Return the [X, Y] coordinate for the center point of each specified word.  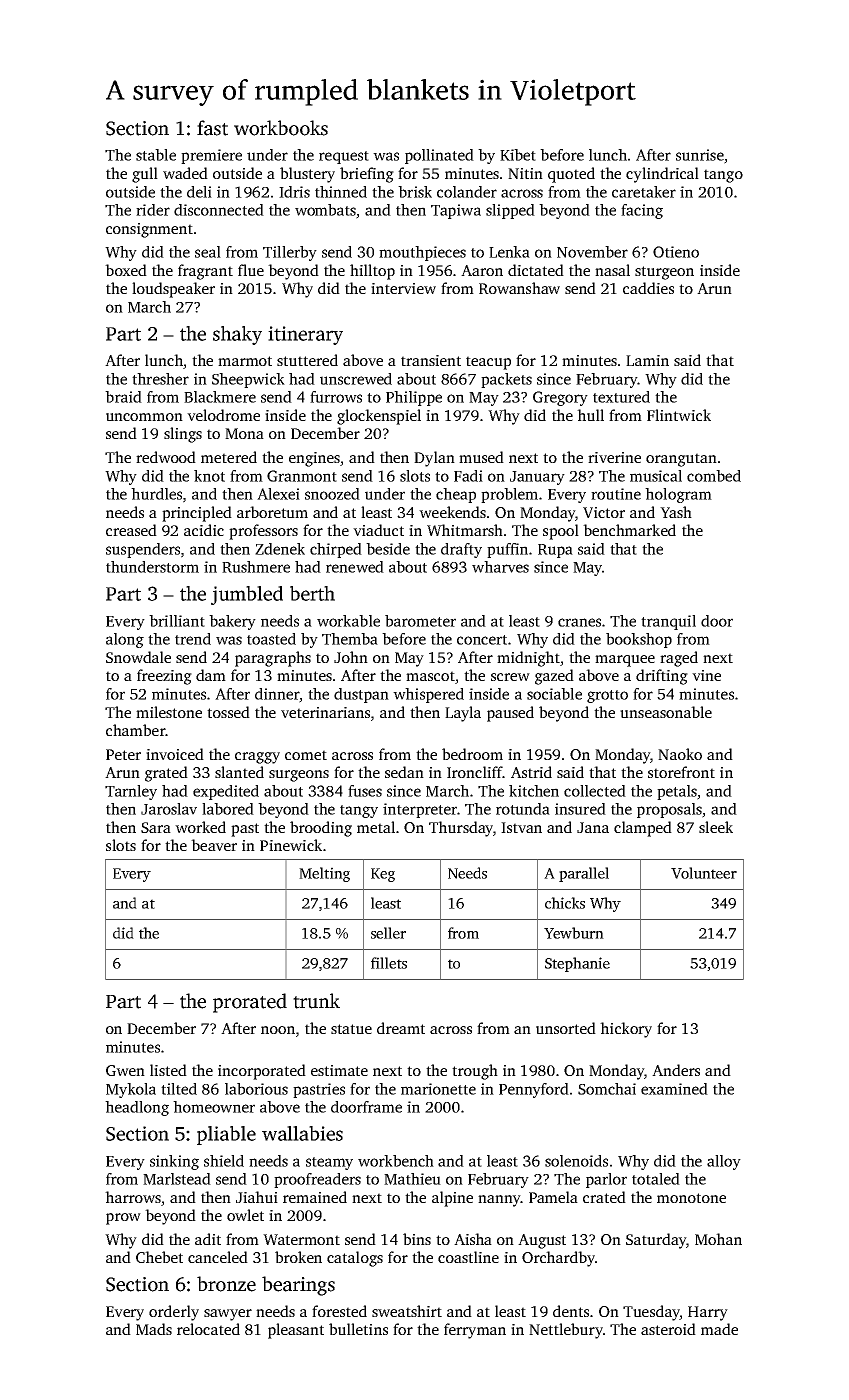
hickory [626, 1030]
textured [621, 397]
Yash [676, 512]
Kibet [518, 155]
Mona [244, 433]
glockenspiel [379, 417]
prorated [250, 1003]
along [125, 640]
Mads [154, 1329]
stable [156, 155]
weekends [452, 512]
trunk [316, 1001]
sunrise [700, 155]
